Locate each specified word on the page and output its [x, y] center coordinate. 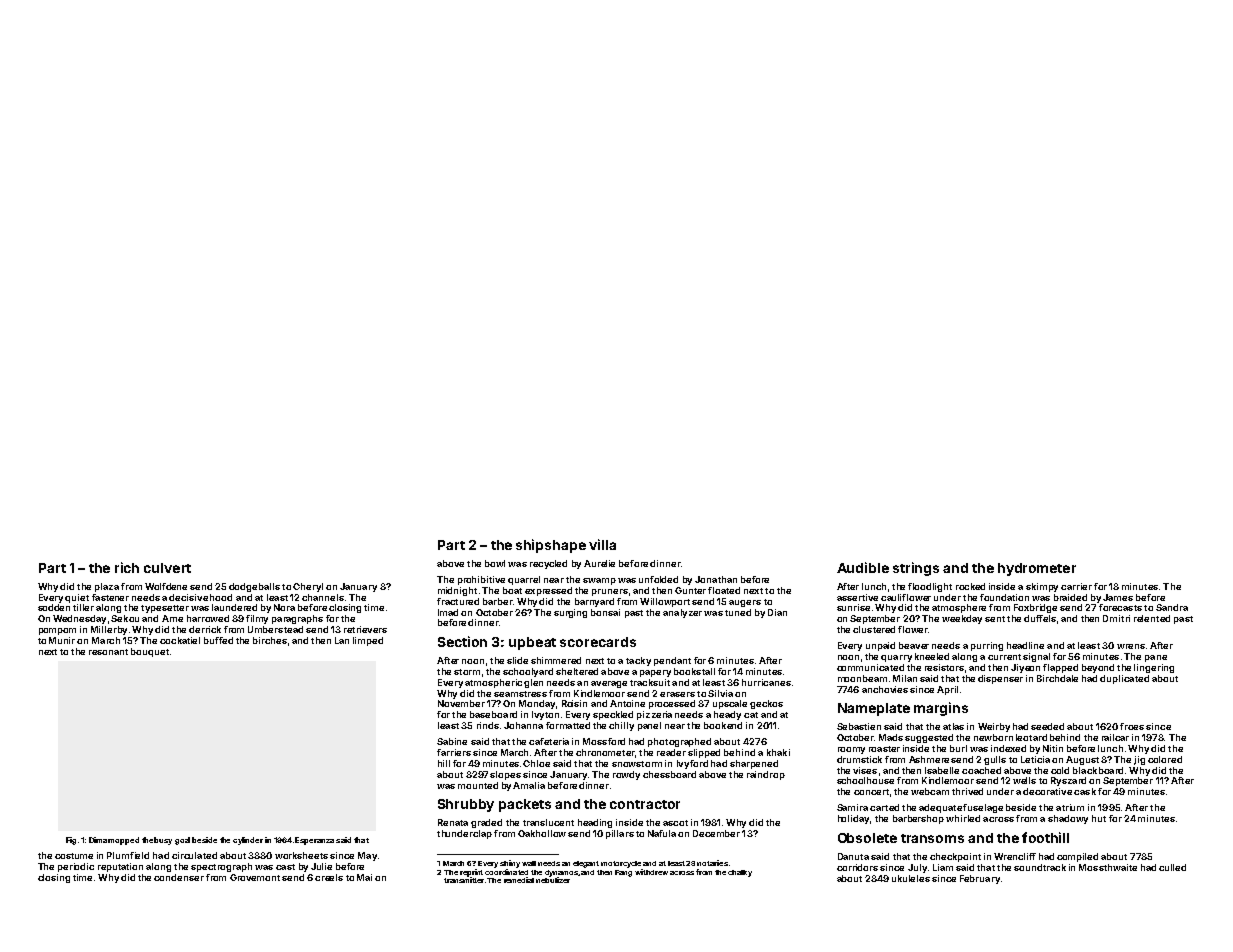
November [461, 703]
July [917, 868]
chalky [740, 873]
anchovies [885, 689]
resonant [108, 652]
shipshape [551, 546]
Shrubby [466, 805]
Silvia [720, 693]
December [716, 833]
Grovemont [255, 877]
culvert [167, 568]
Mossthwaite [1108, 867]
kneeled [932, 656]
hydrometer [1037, 569]
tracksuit [650, 682]
